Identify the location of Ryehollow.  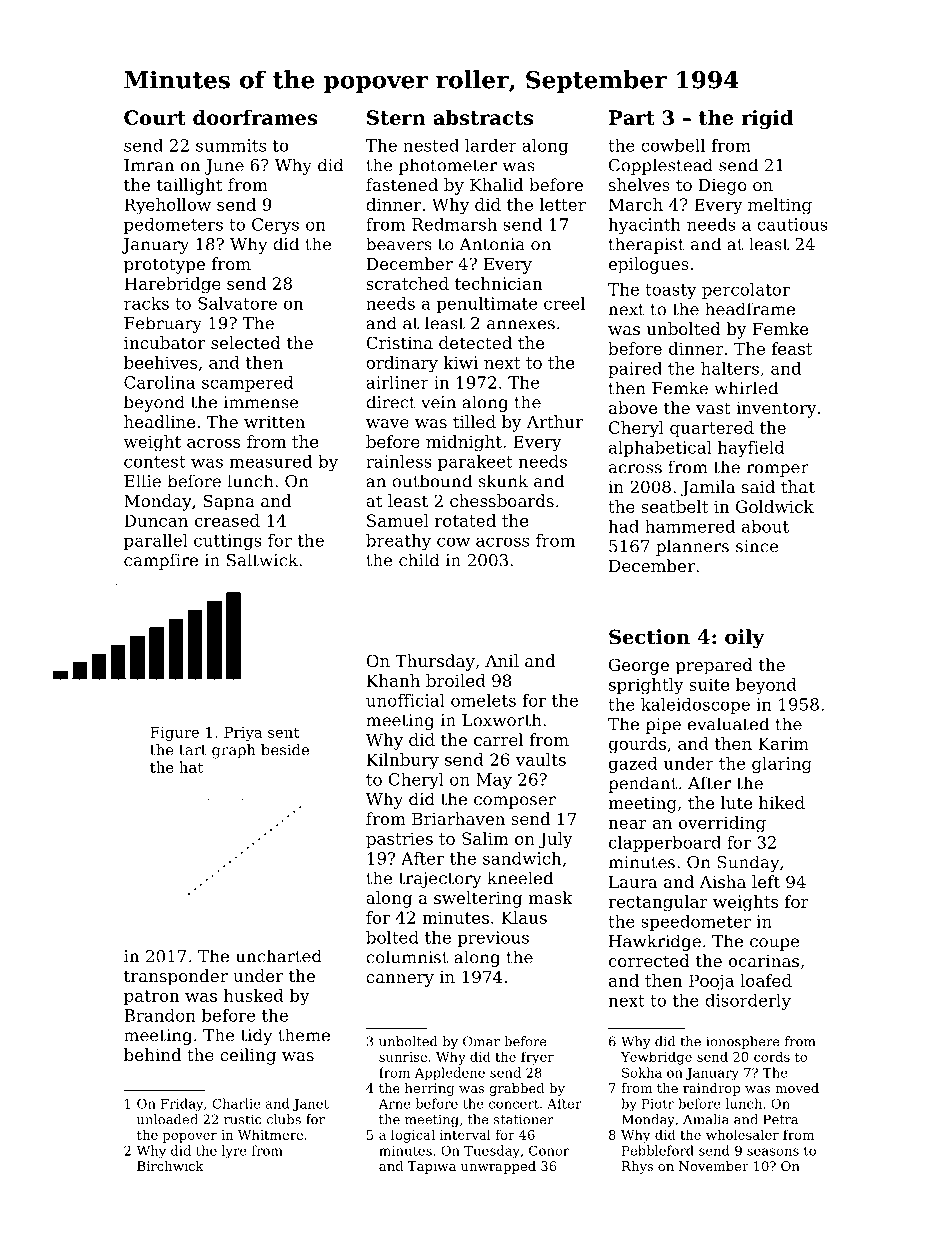
(167, 206).
